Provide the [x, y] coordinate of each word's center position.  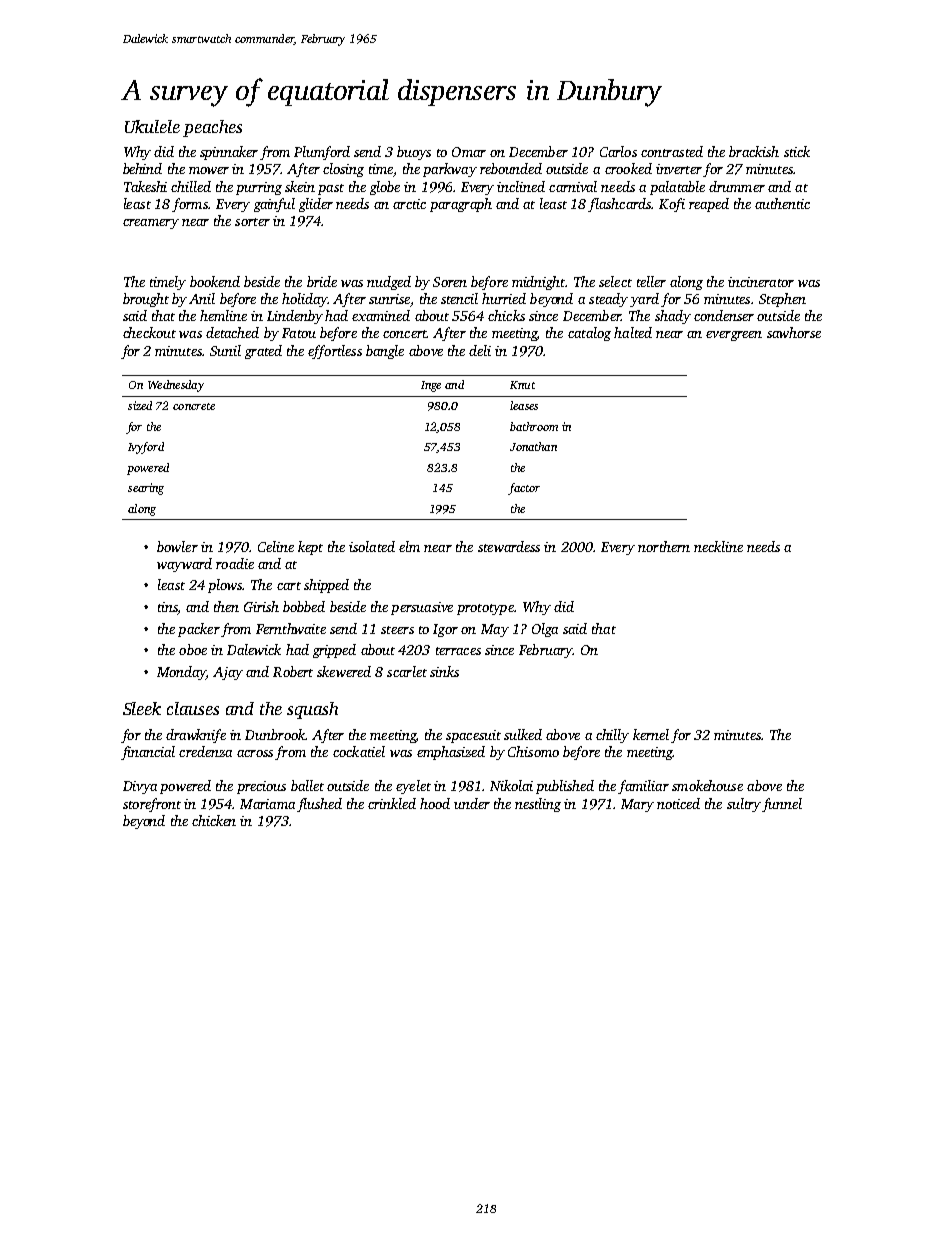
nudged [389, 283]
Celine [276, 546]
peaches [212, 128]
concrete [194, 406]
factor [524, 489]
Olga [545, 630]
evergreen [734, 336]
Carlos [618, 151]
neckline [718, 546]
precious [261, 787]
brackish [754, 151]
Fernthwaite [291, 628]
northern [664, 546]
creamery [151, 224]
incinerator [761, 282]
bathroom [534, 426]
